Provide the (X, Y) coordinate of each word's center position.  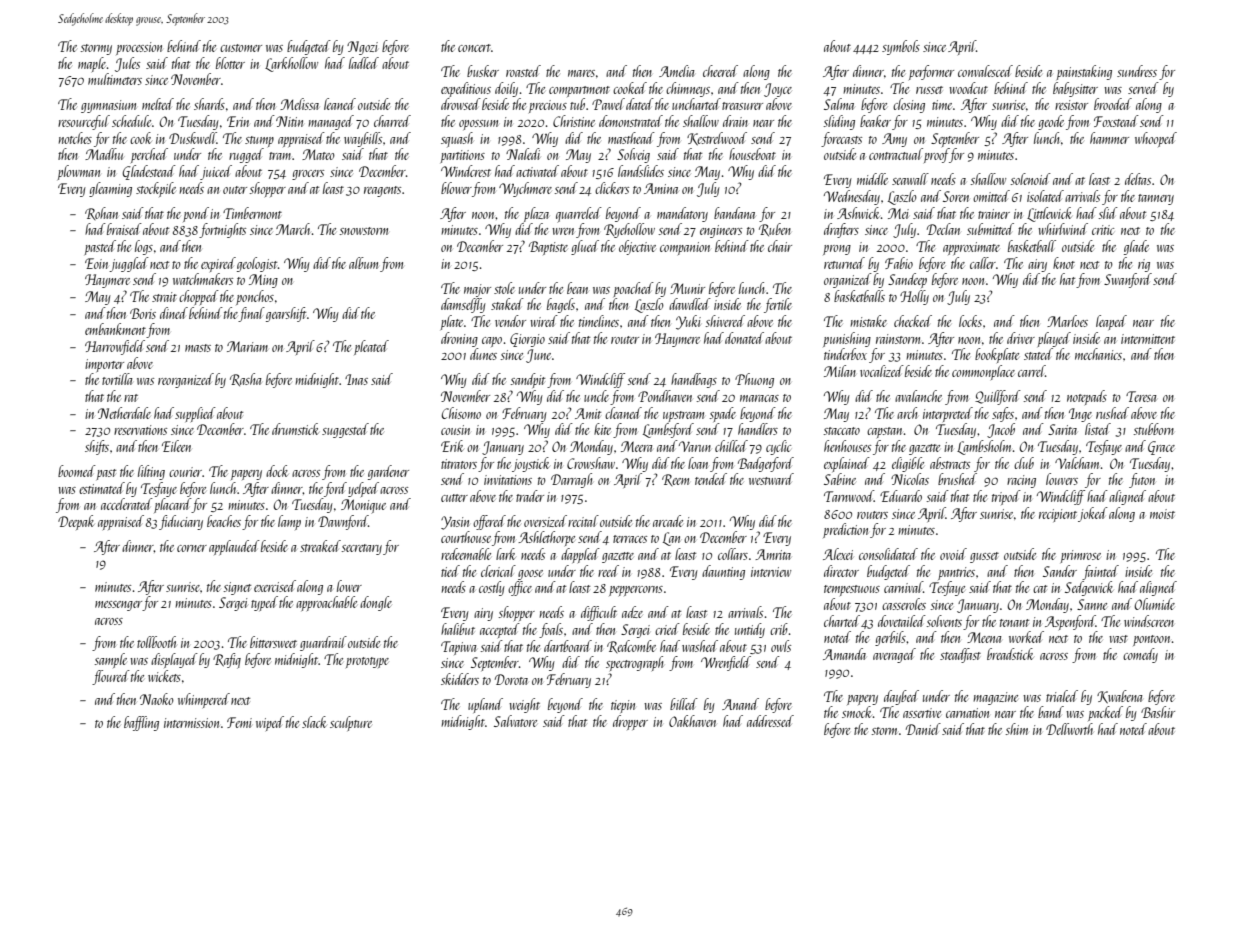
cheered (720, 71)
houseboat (752, 154)
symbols (901, 47)
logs (144, 247)
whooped (1156, 139)
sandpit (527, 380)
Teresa (1141, 396)
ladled (364, 63)
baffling (141, 723)
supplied (195, 414)
